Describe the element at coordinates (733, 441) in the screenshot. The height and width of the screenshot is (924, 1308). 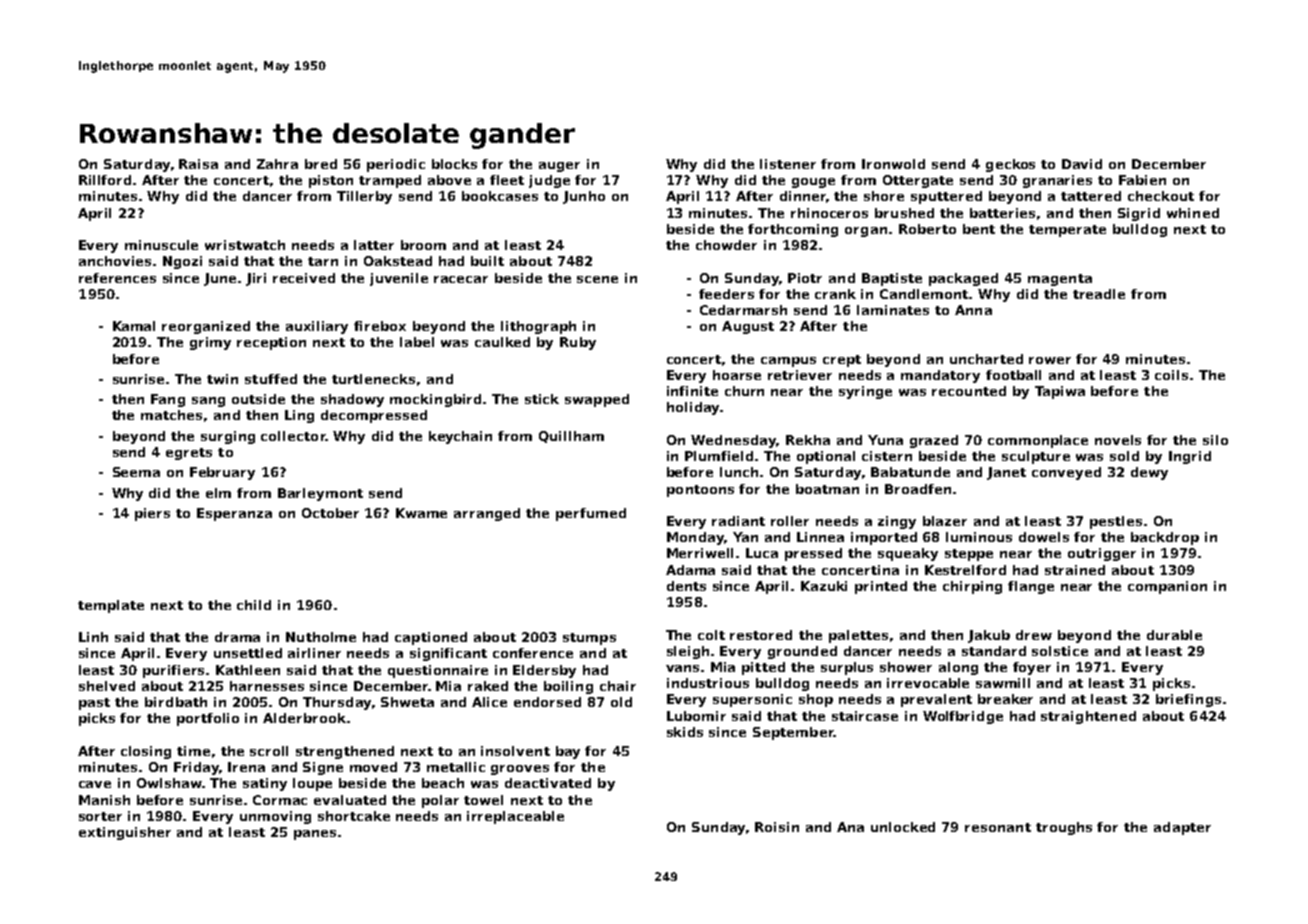
I see `Wednesday` at that location.
